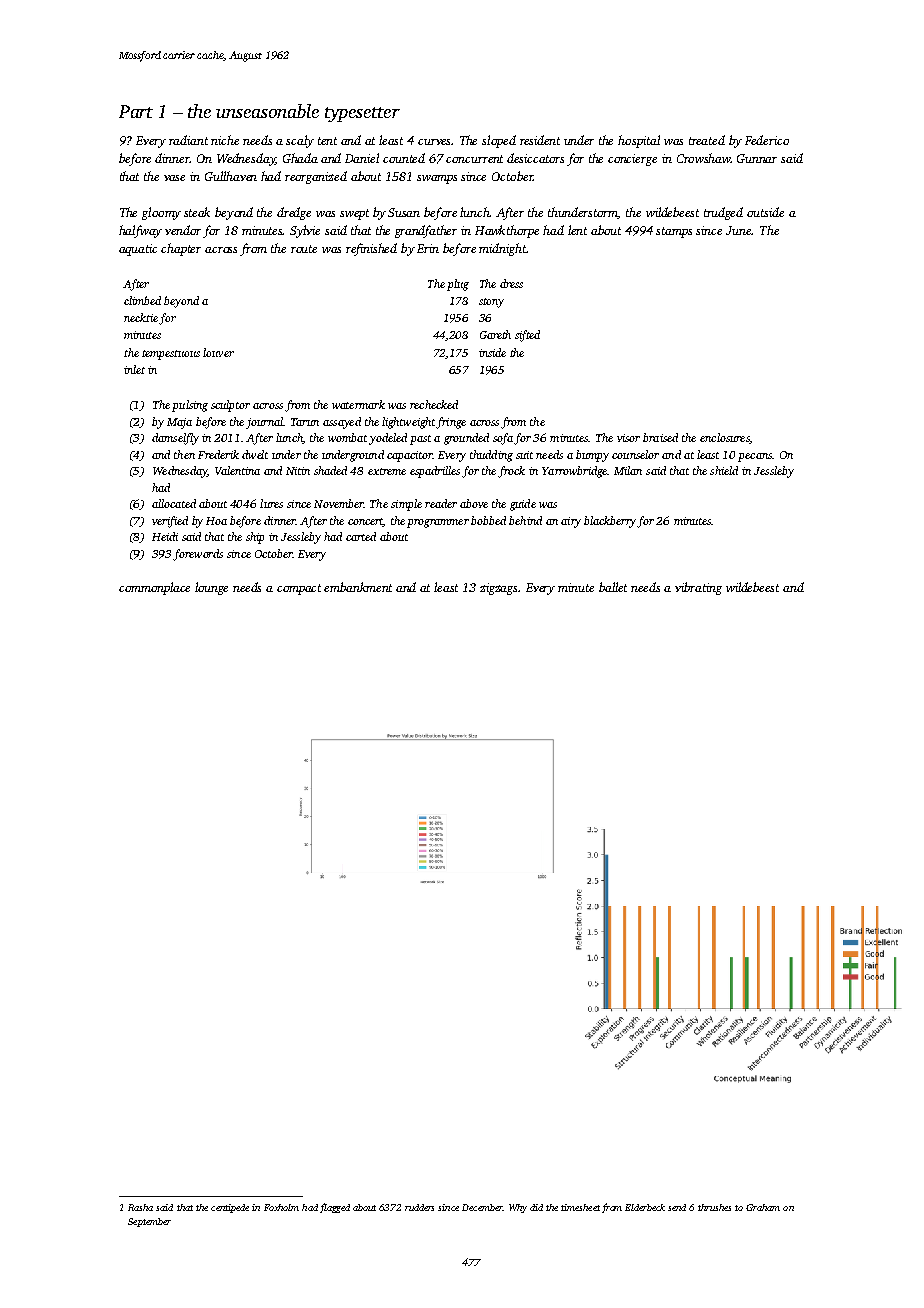  What do you see at coordinates (371, 249) in the screenshot?
I see `refinished` at bounding box center [371, 249].
